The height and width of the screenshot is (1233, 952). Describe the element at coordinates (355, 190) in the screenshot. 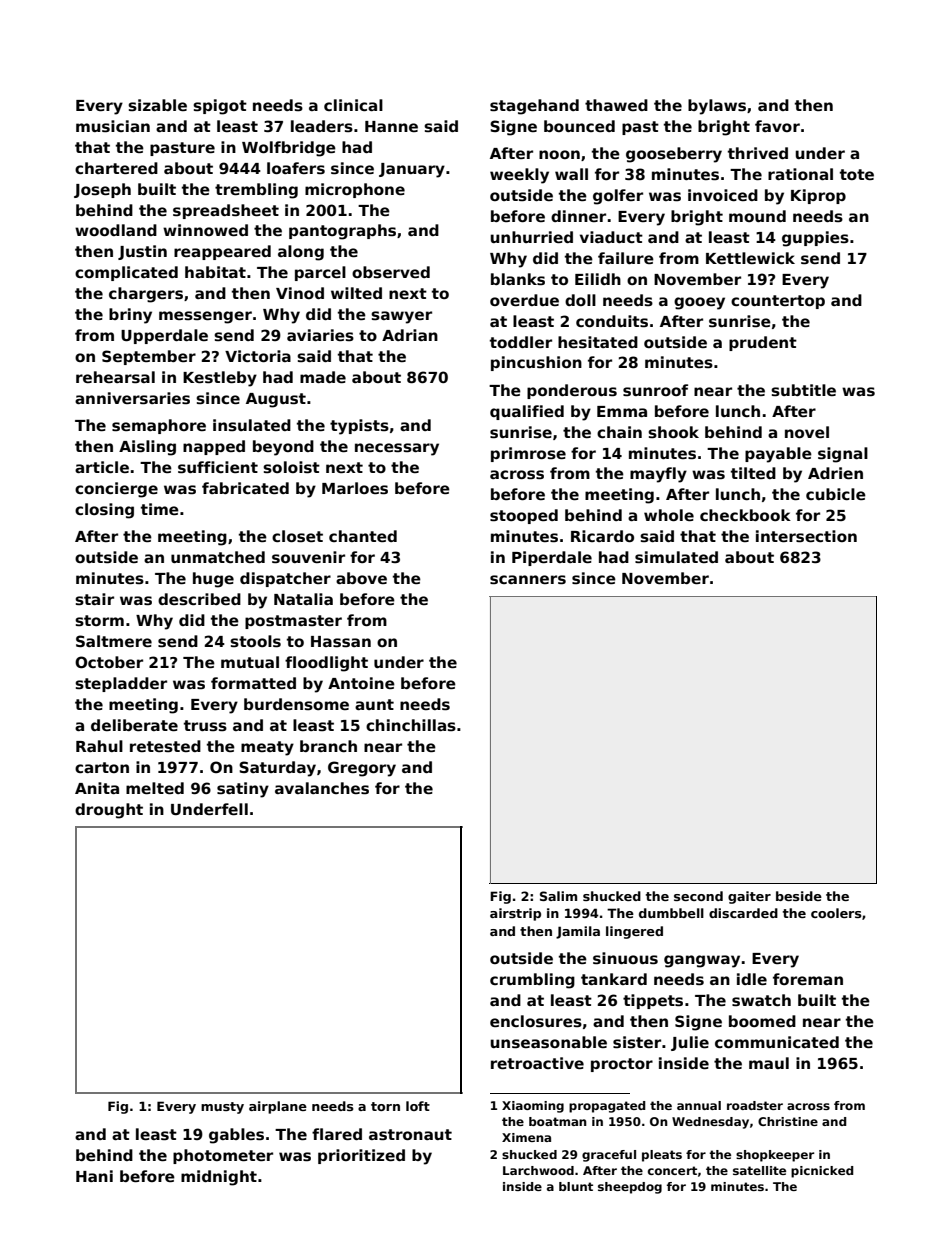

I see `microphone` at that location.
